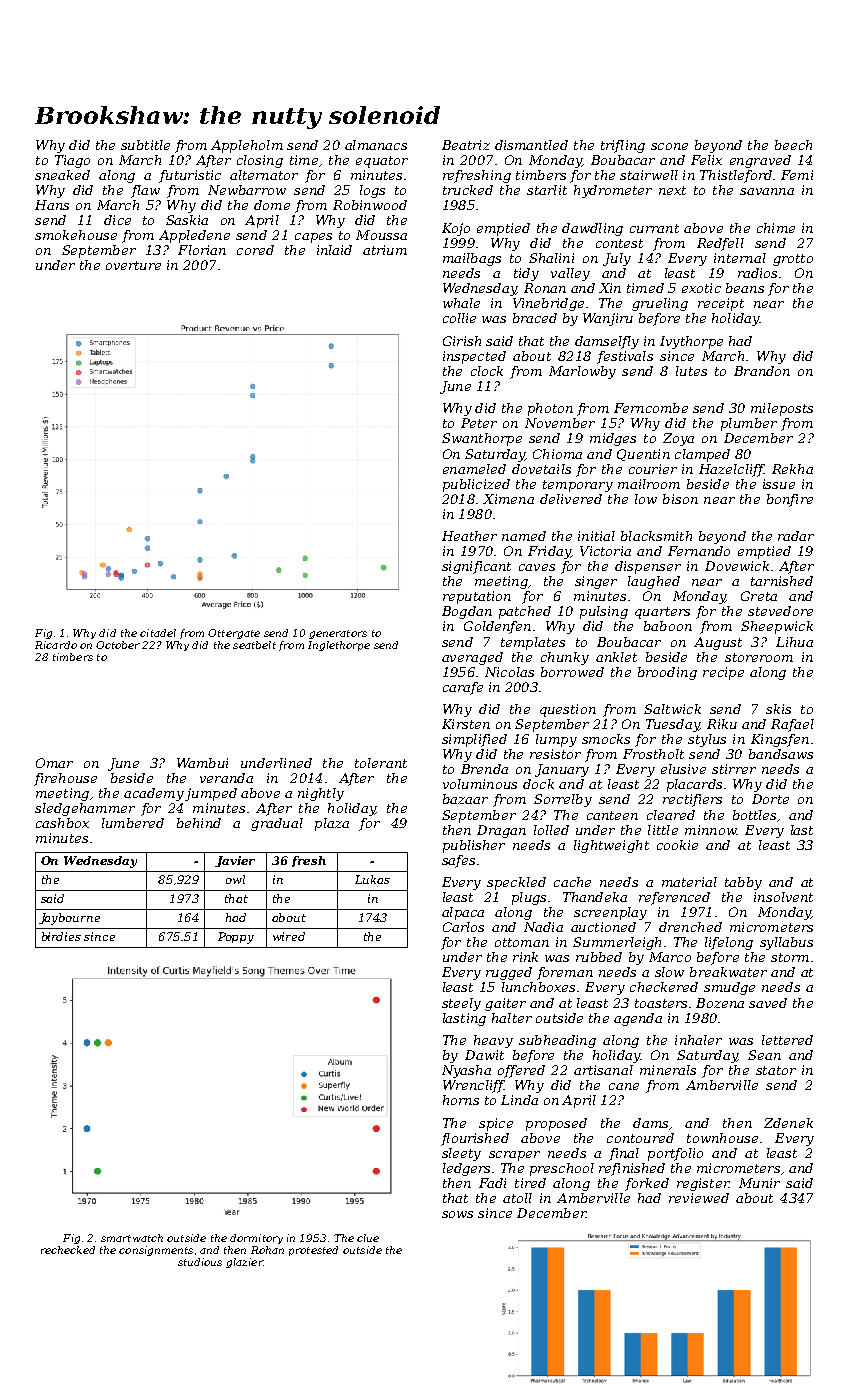 This document has width=849, height=1400. I want to click on Bogdan, so click(467, 612).
